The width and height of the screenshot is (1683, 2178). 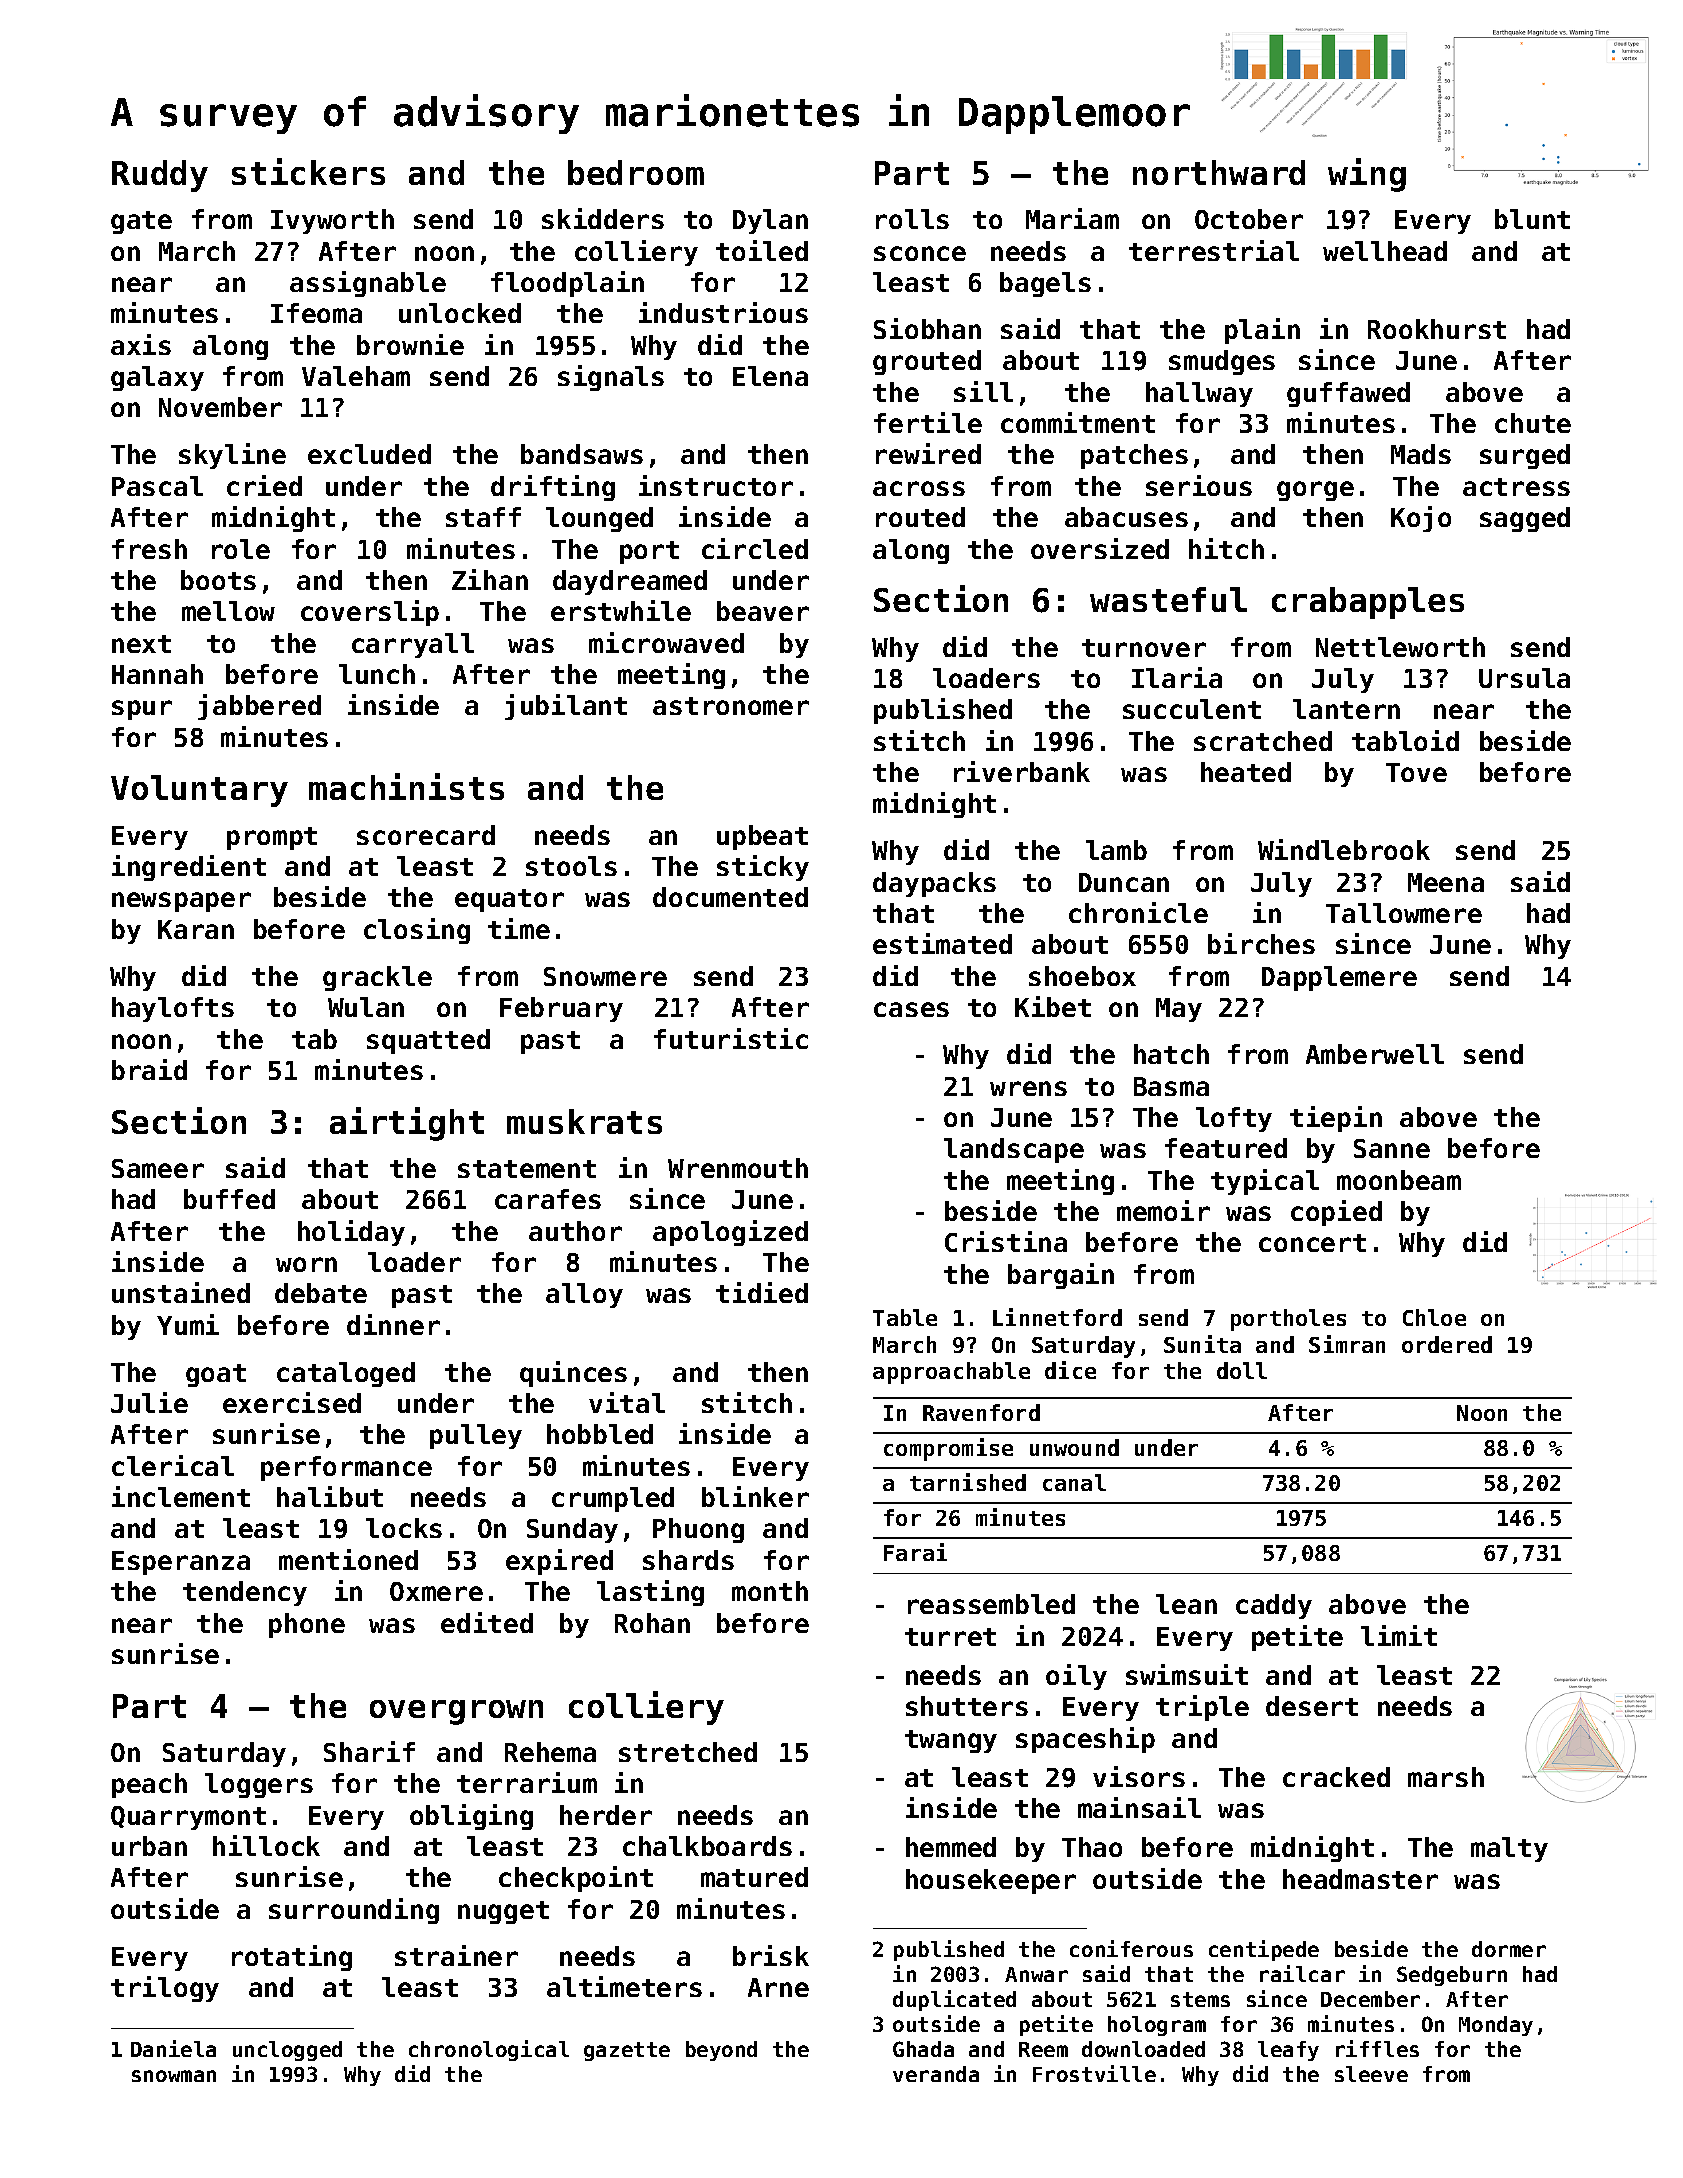 What do you see at coordinates (770, 221) in the screenshot?
I see `Dylan` at bounding box center [770, 221].
